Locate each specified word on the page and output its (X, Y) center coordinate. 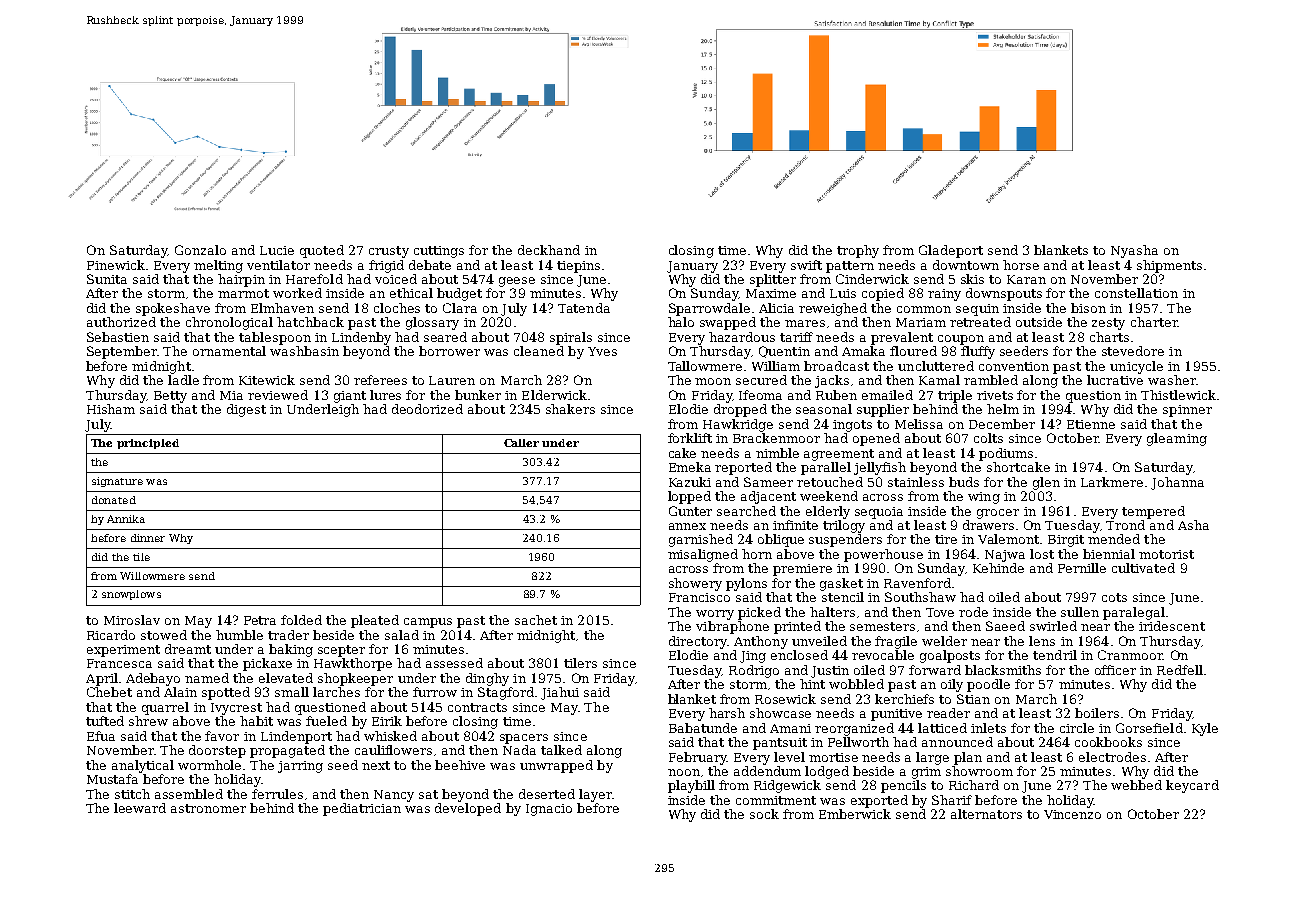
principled (148, 444)
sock (764, 814)
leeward (140, 808)
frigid (386, 266)
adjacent (768, 497)
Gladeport (951, 251)
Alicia (776, 308)
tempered (1153, 512)
